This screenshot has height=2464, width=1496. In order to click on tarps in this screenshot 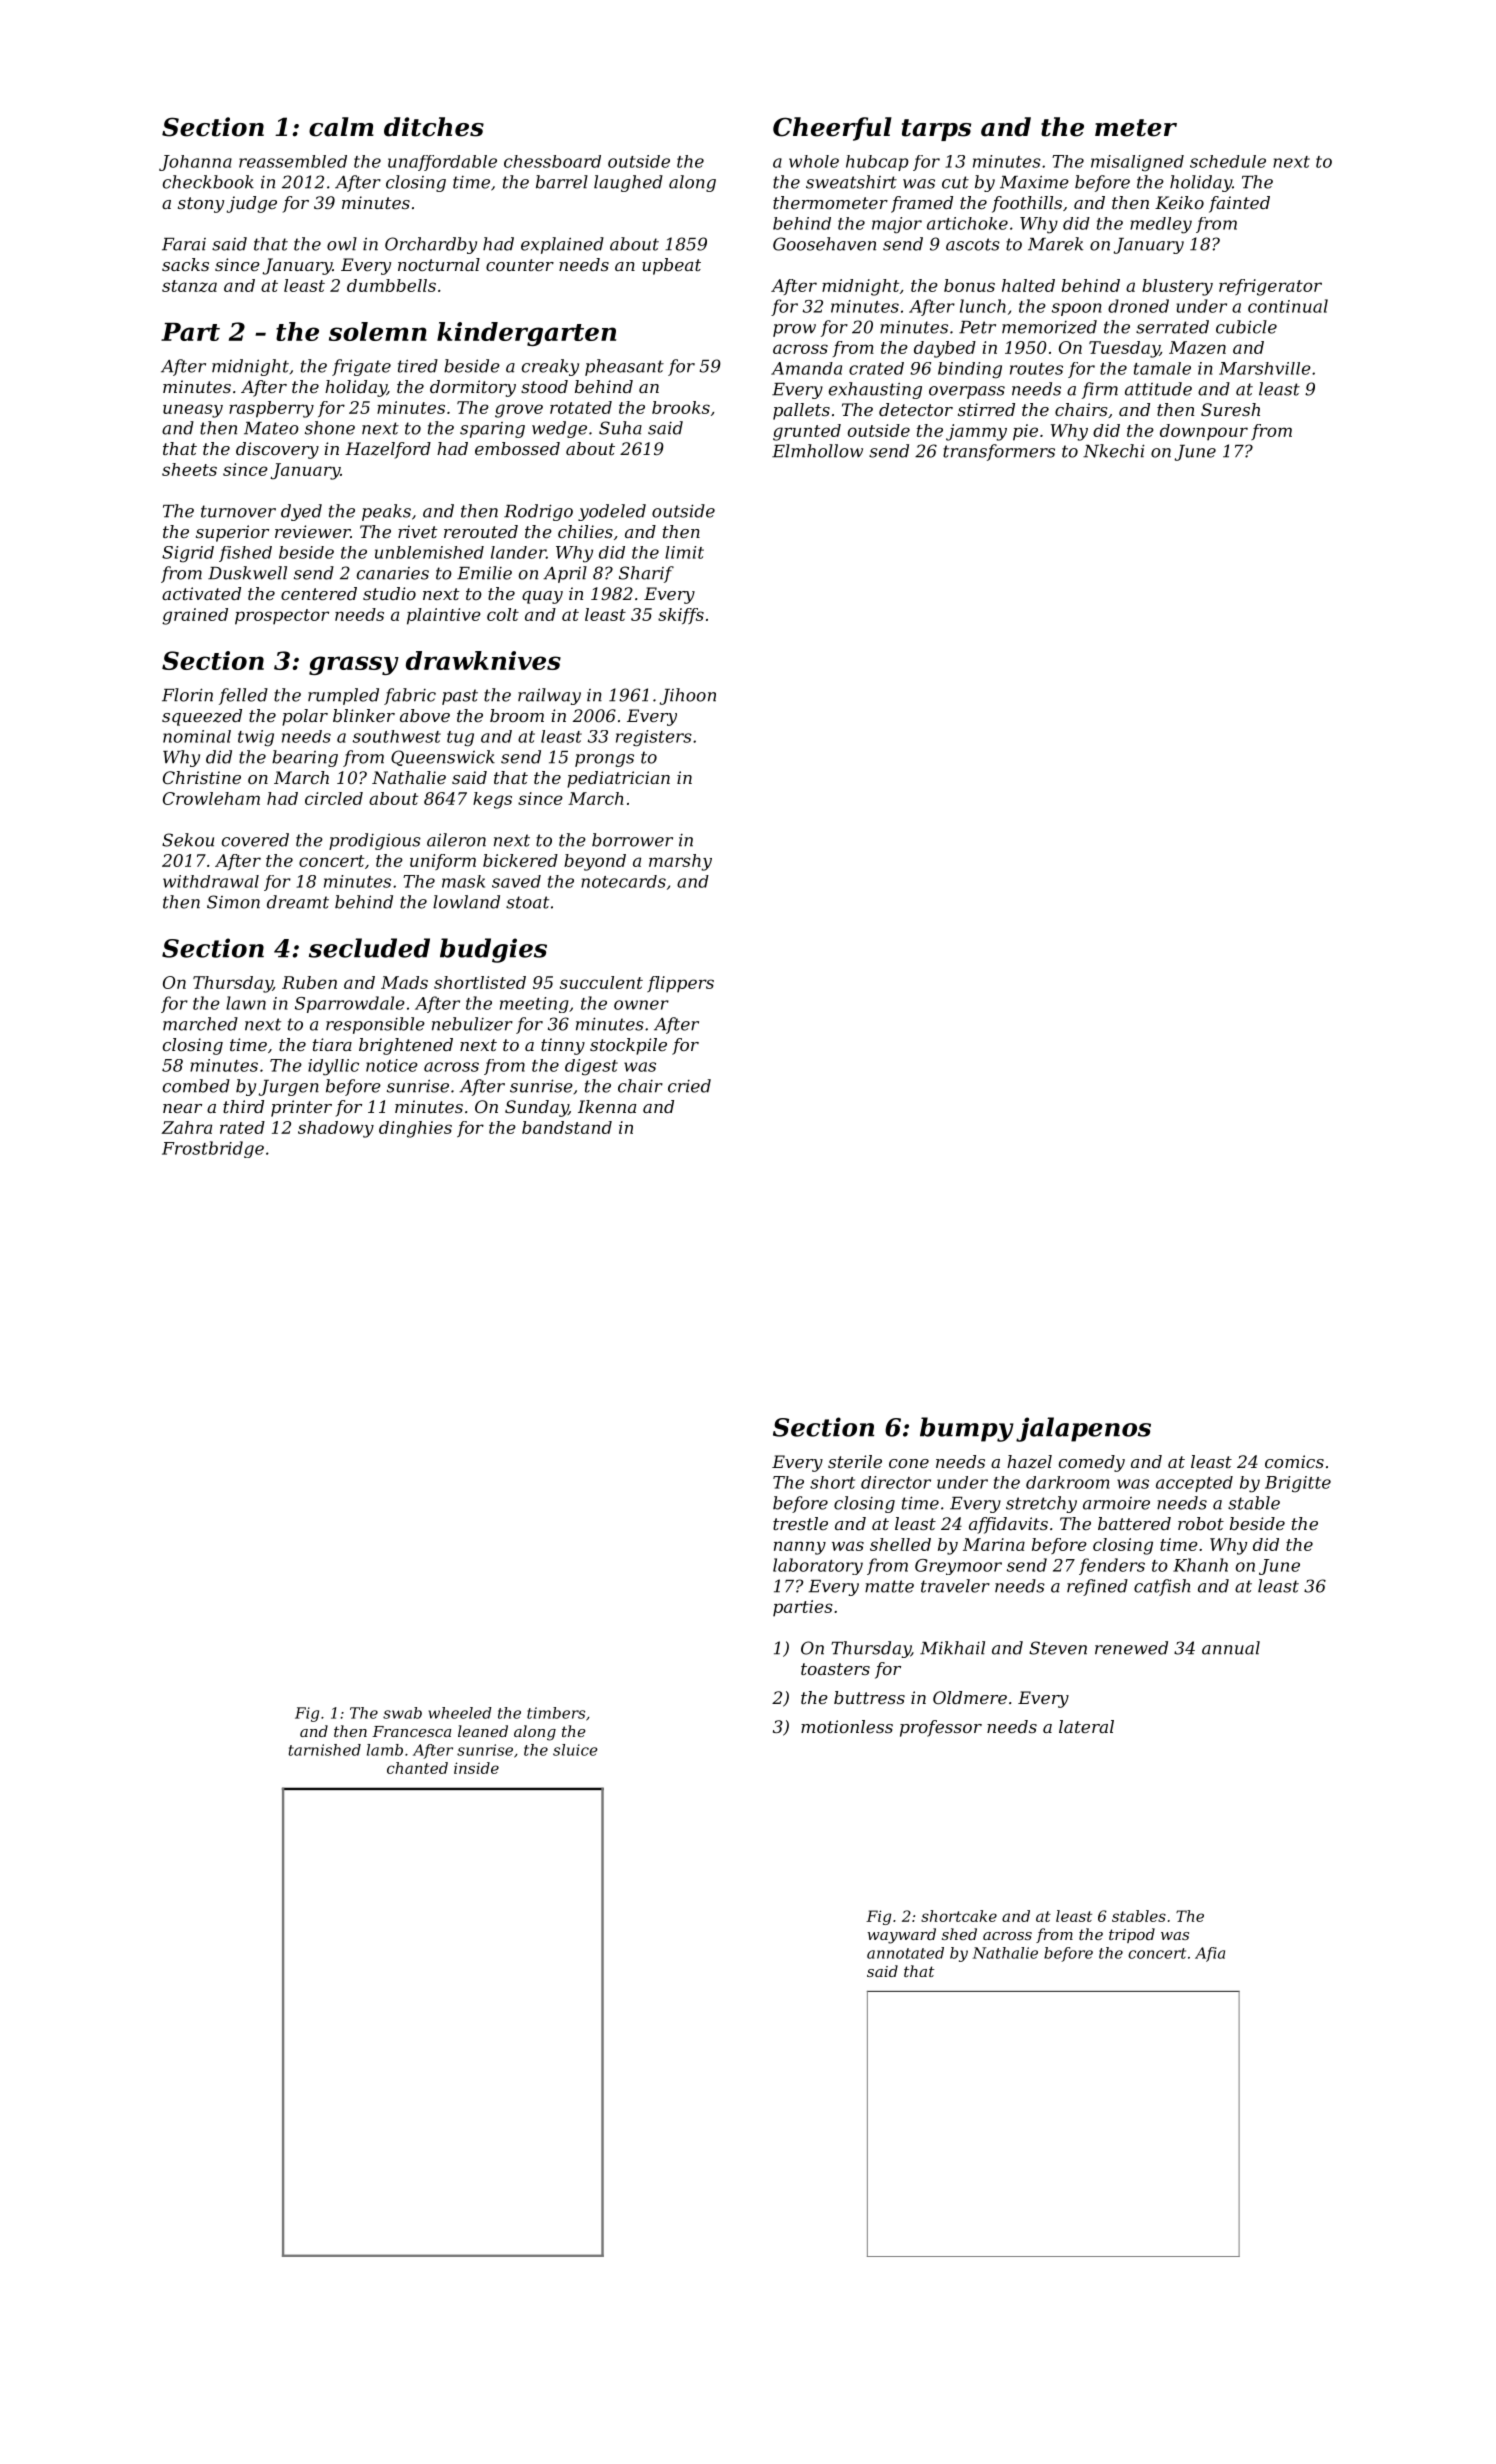, I will do `click(936, 130)`.
